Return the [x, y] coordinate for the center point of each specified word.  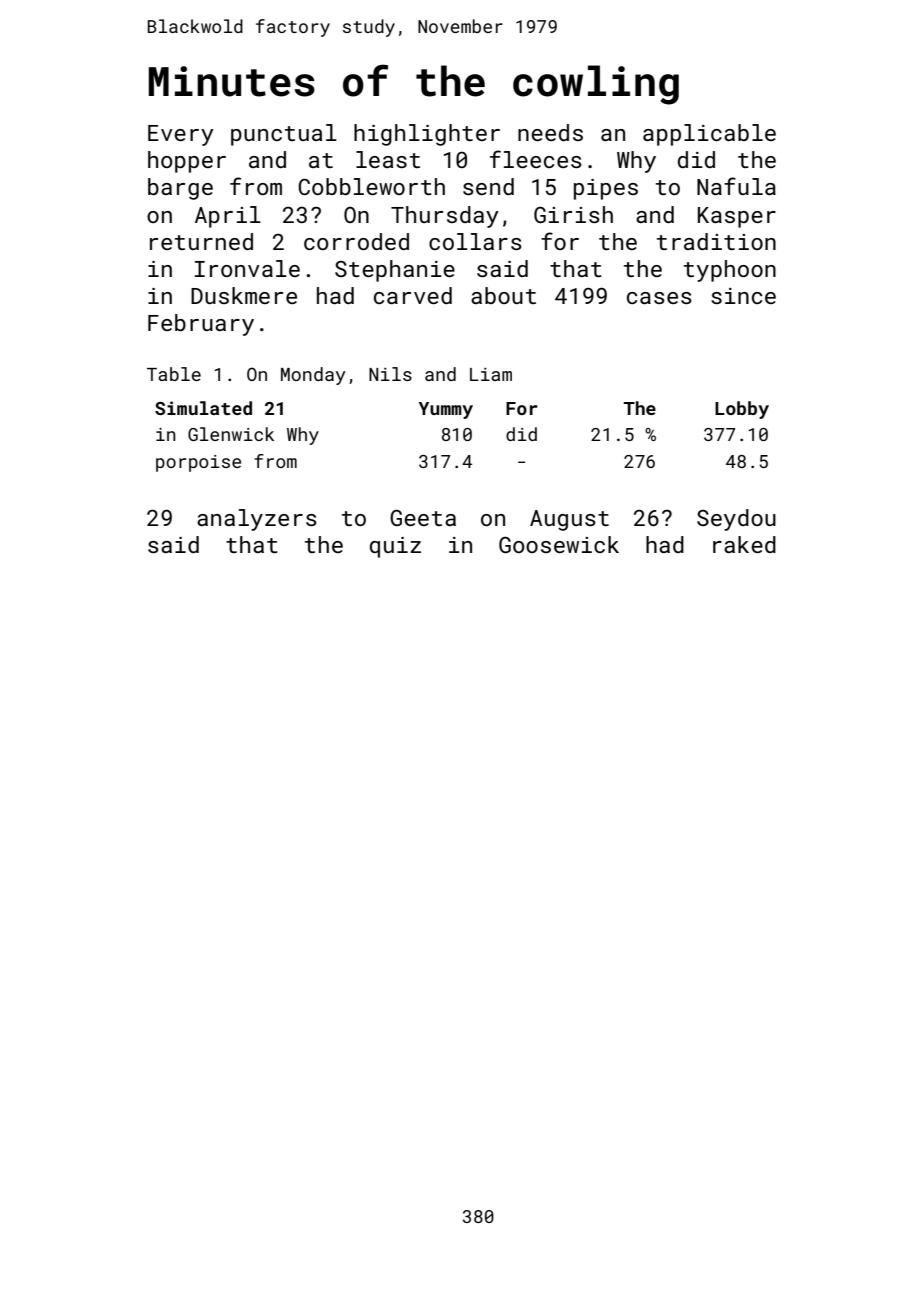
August [569, 520]
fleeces [536, 159]
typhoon [730, 271]
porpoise [198, 463]
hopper [187, 162]
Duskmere [244, 295]
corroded [356, 241]
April [228, 217]
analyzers [257, 520]
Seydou [736, 520]
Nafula [736, 186]
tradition [716, 241]
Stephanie [395, 271]
